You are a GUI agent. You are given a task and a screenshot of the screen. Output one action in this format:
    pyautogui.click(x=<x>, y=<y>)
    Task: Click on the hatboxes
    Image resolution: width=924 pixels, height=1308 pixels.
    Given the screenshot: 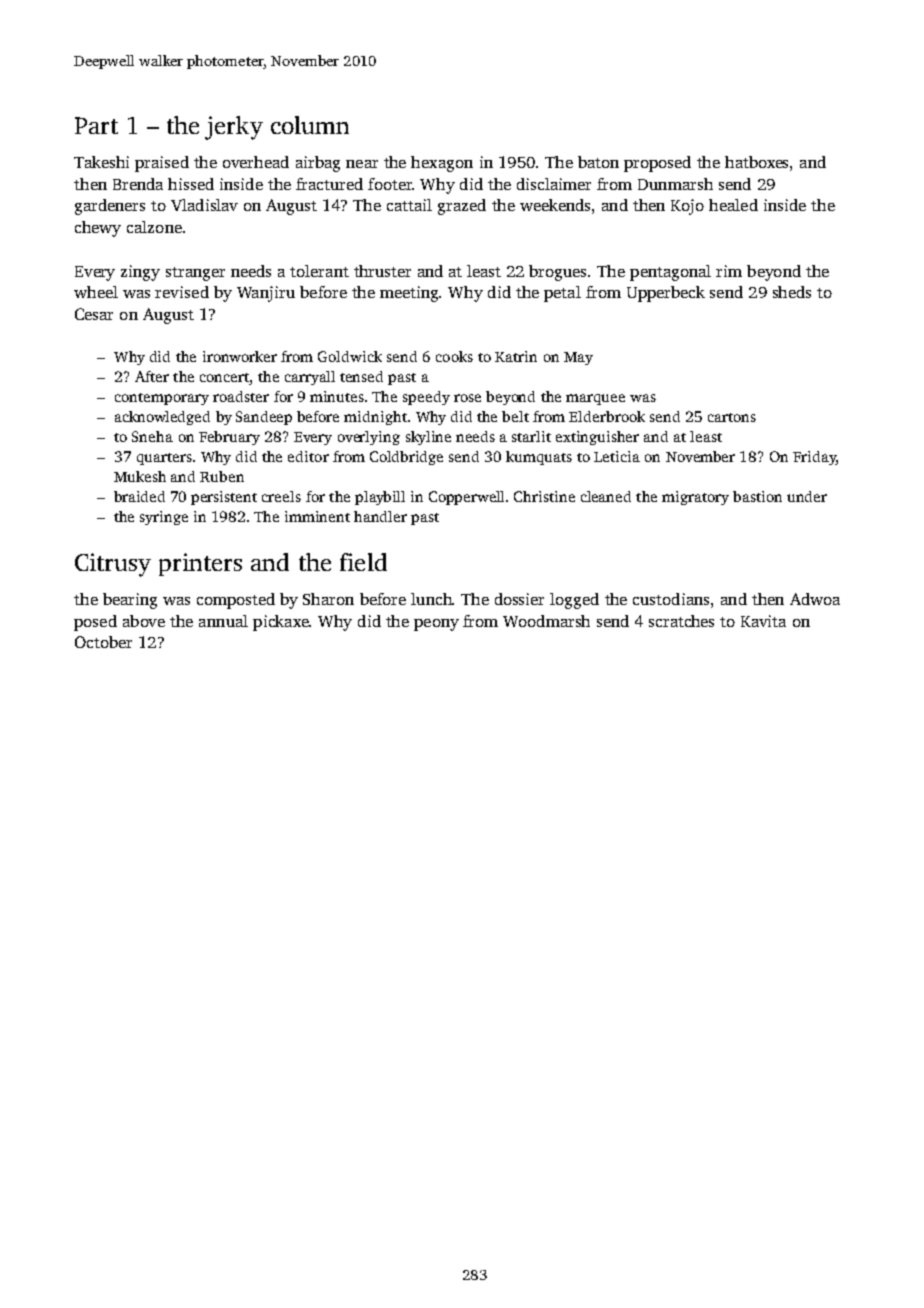 What is the action you would take?
    pyautogui.click(x=756, y=162)
